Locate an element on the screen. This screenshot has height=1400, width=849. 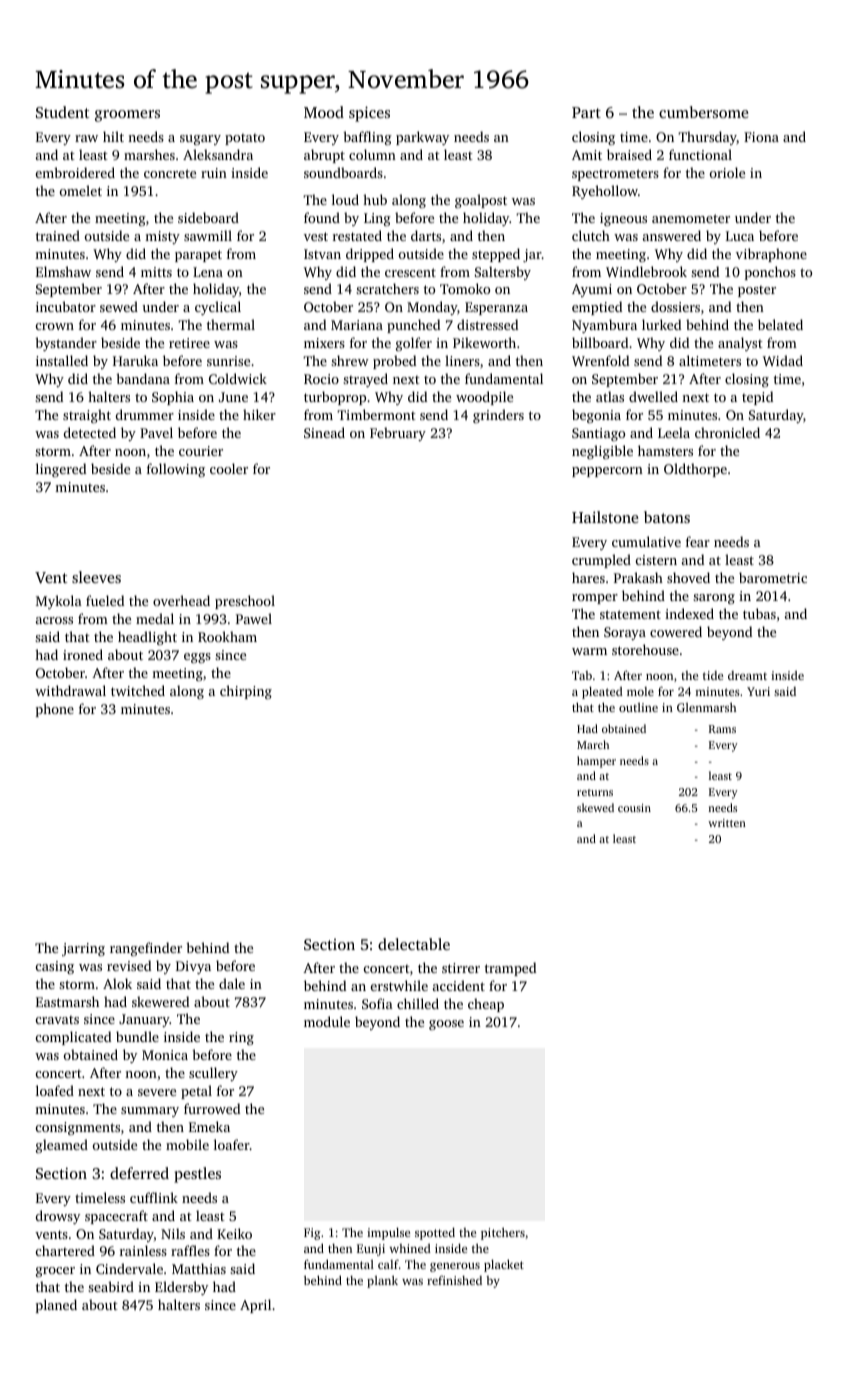
drowsy is located at coordinates (58, 1217).
